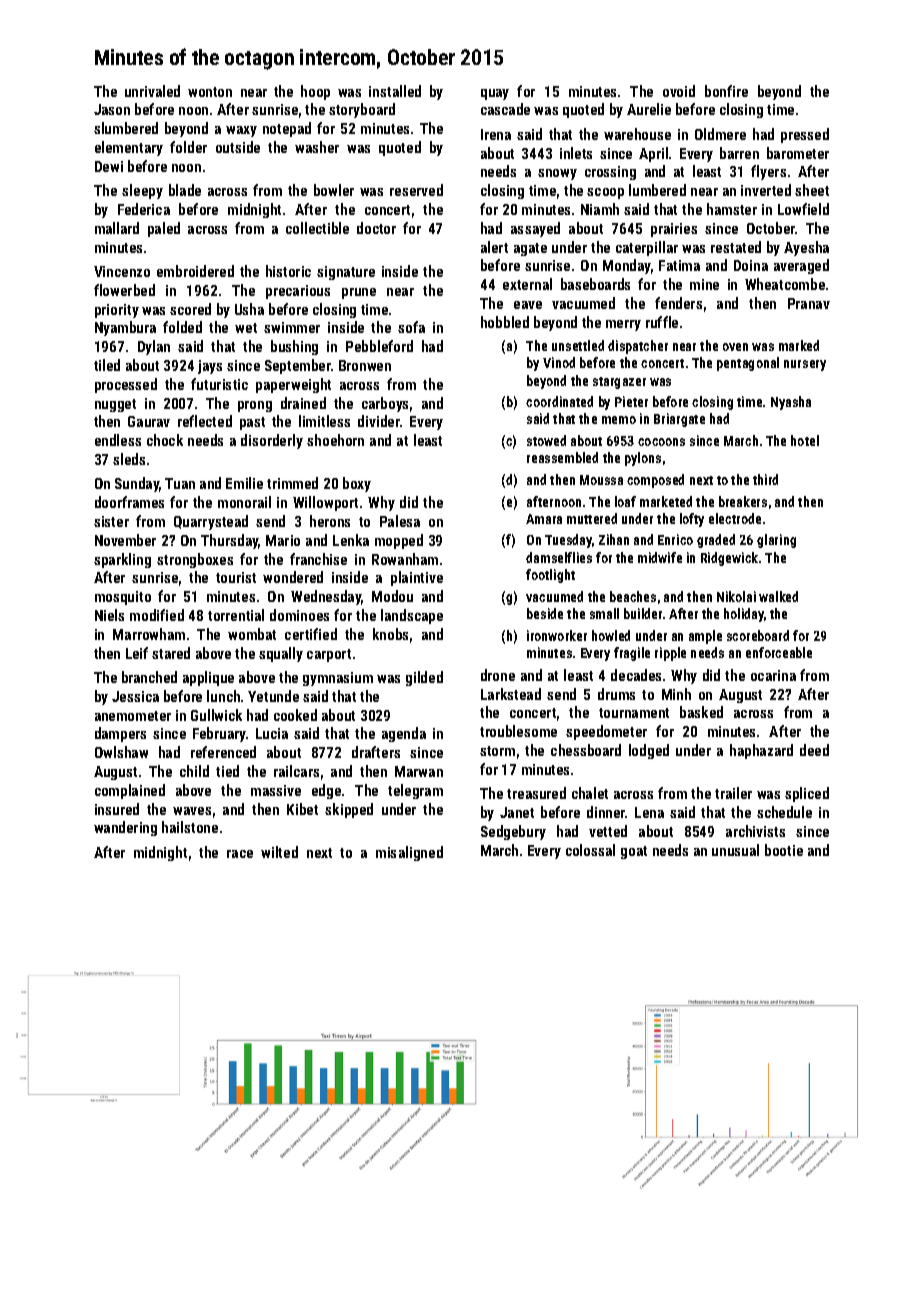 This screenshot has width=924, height=1308. I want to click on ovoid, so click(679, 91).
